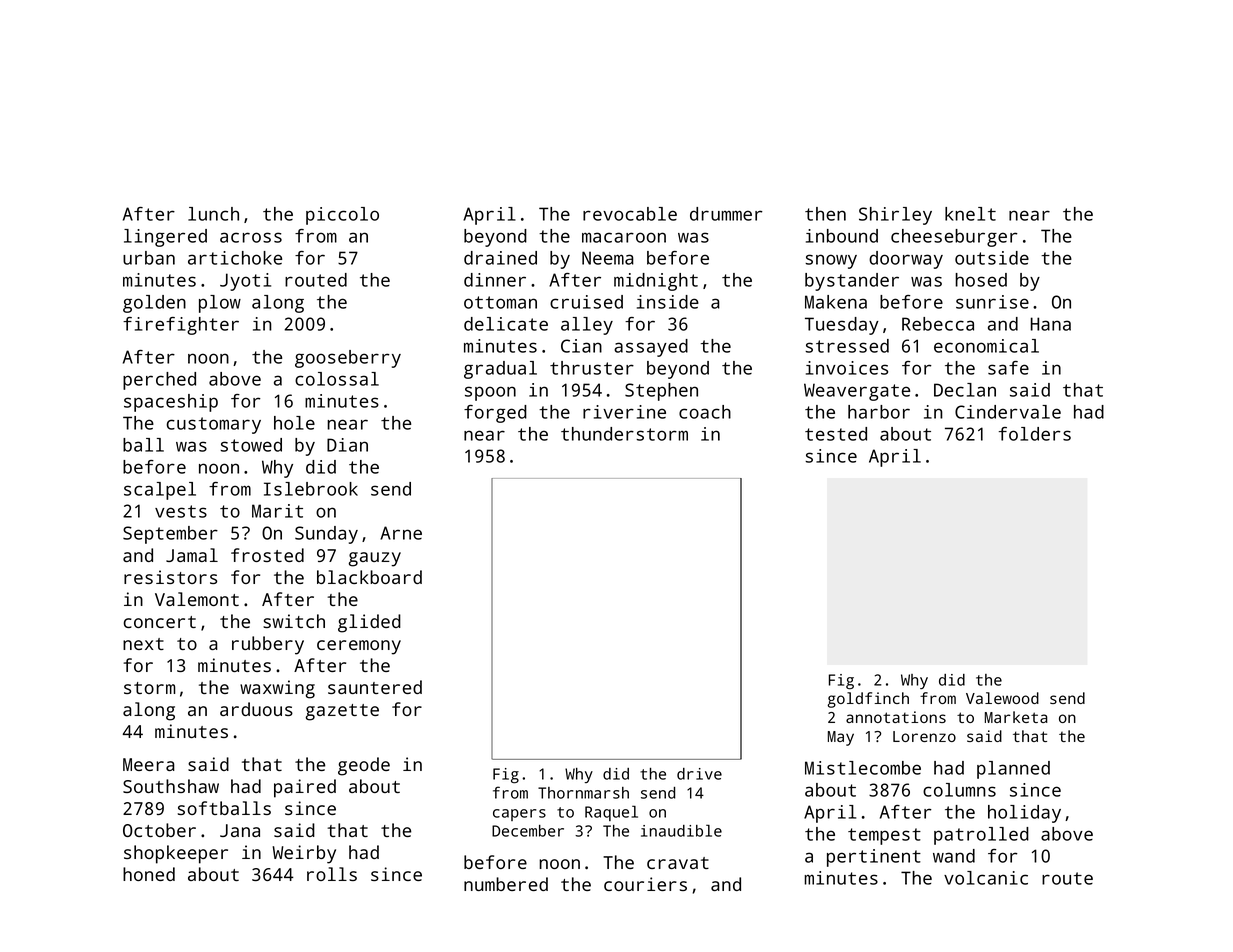  What do you see at coordinates (348, 359) in the screenshot?
I see `gooseberry` at bounding box center [348, 359].
